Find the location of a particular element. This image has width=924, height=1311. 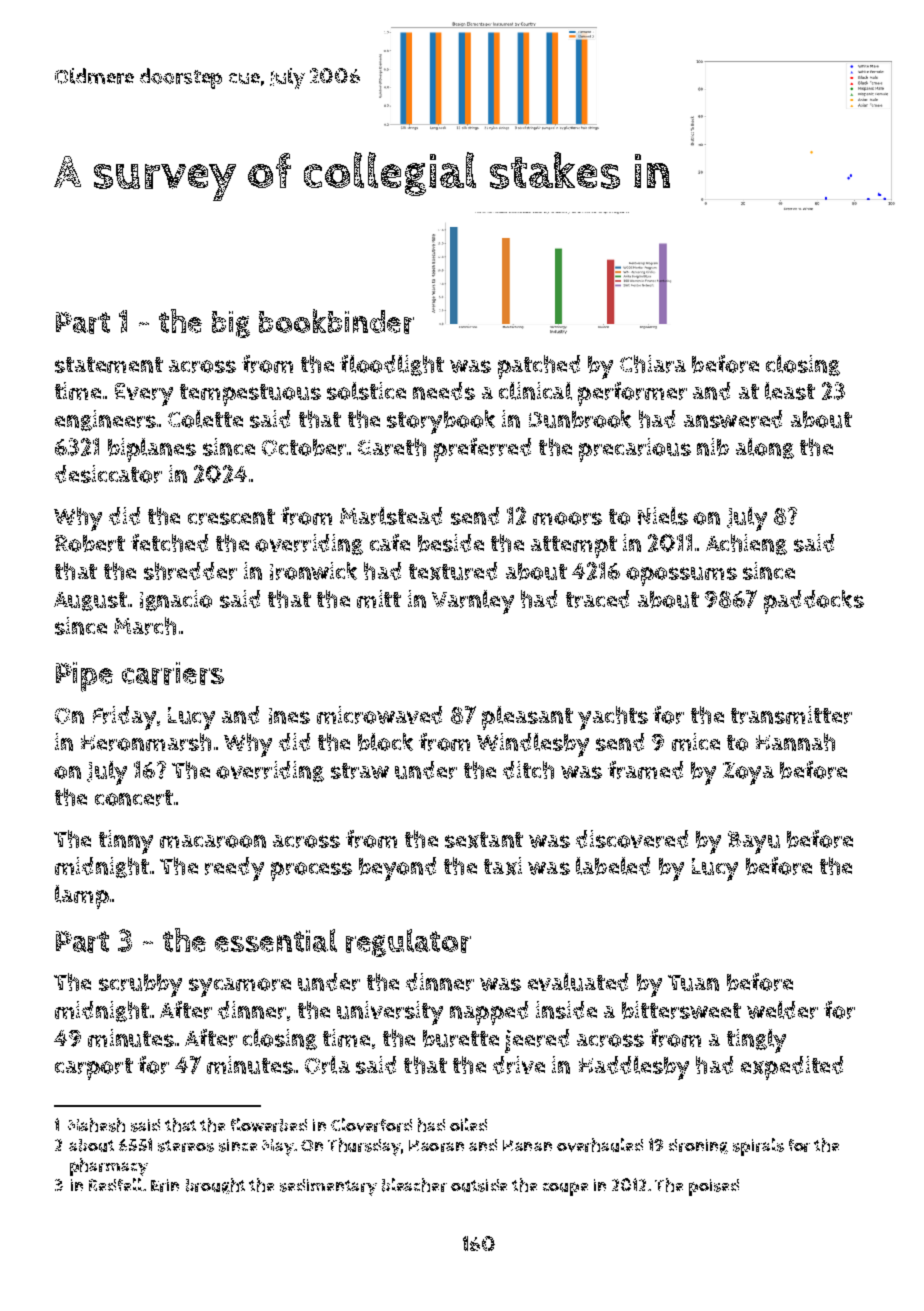

bookbinder is located at coordinates (336, 321).
